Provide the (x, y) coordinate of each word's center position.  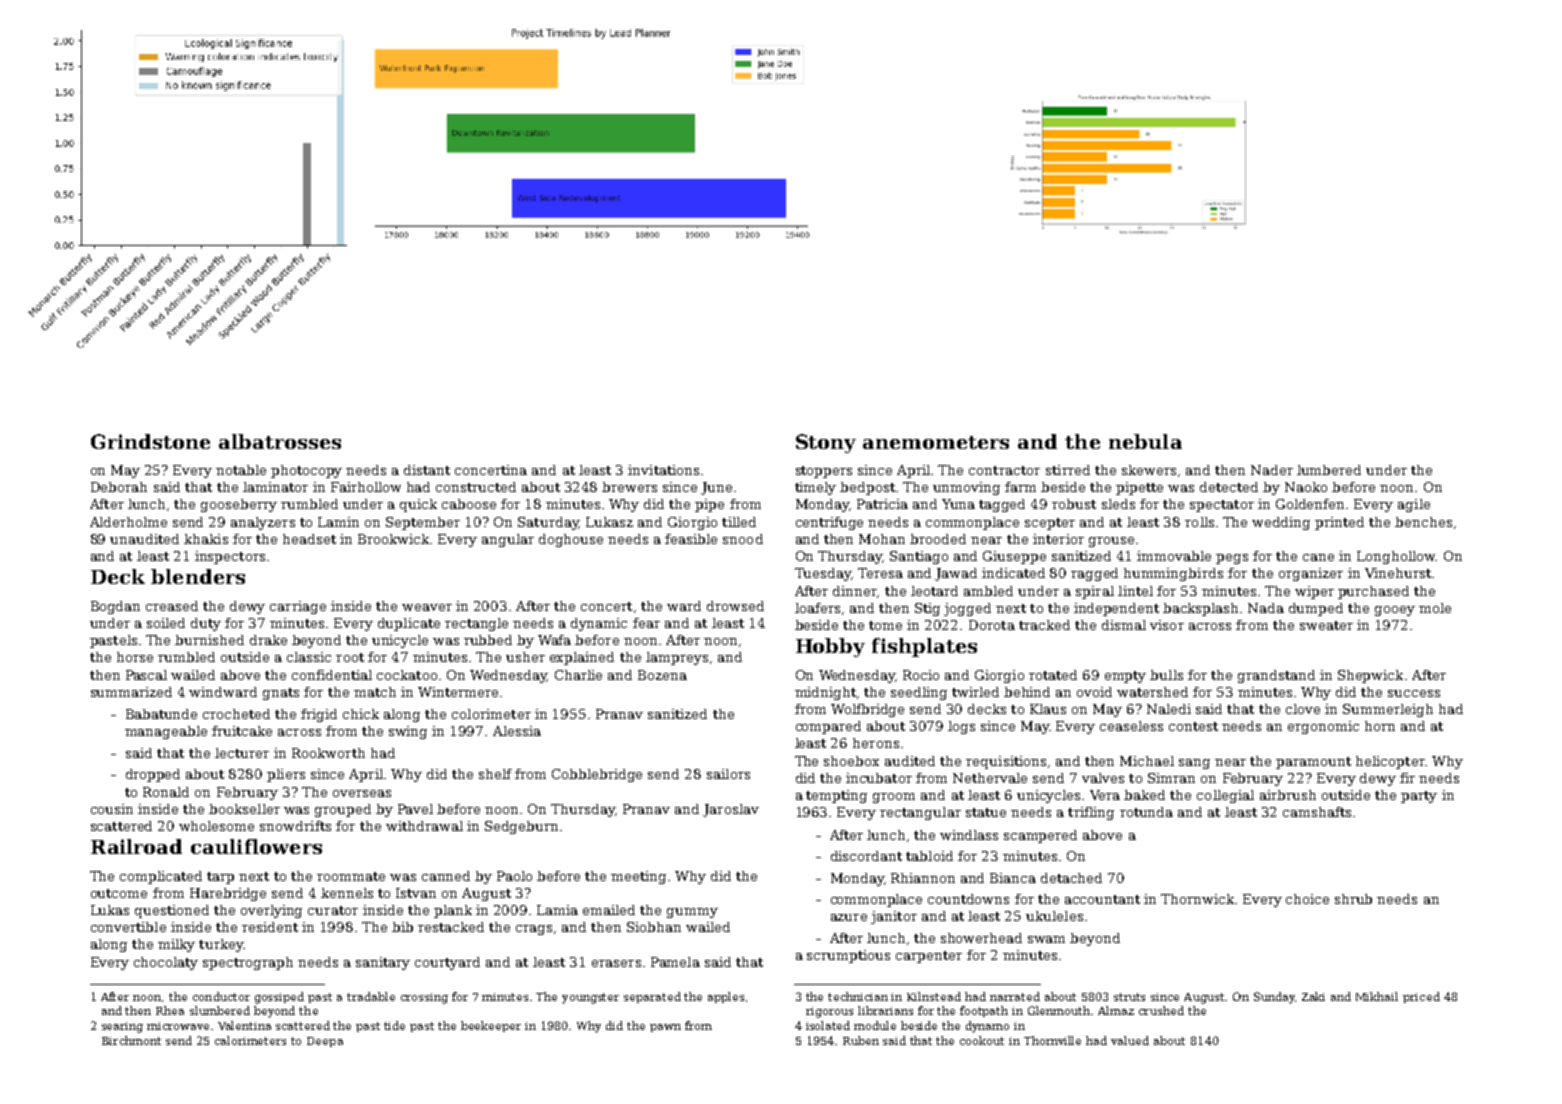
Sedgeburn (521, 827)
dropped (153, 775)
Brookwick (394, 539)
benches (1423, 522)
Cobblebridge (597, 775)
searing (122, 1027)
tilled (739, 522)
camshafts (1317, 812)
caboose (469, 504)
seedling (919, 693)
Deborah (119, 487)
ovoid (1094, 692)
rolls (1199, 522)
